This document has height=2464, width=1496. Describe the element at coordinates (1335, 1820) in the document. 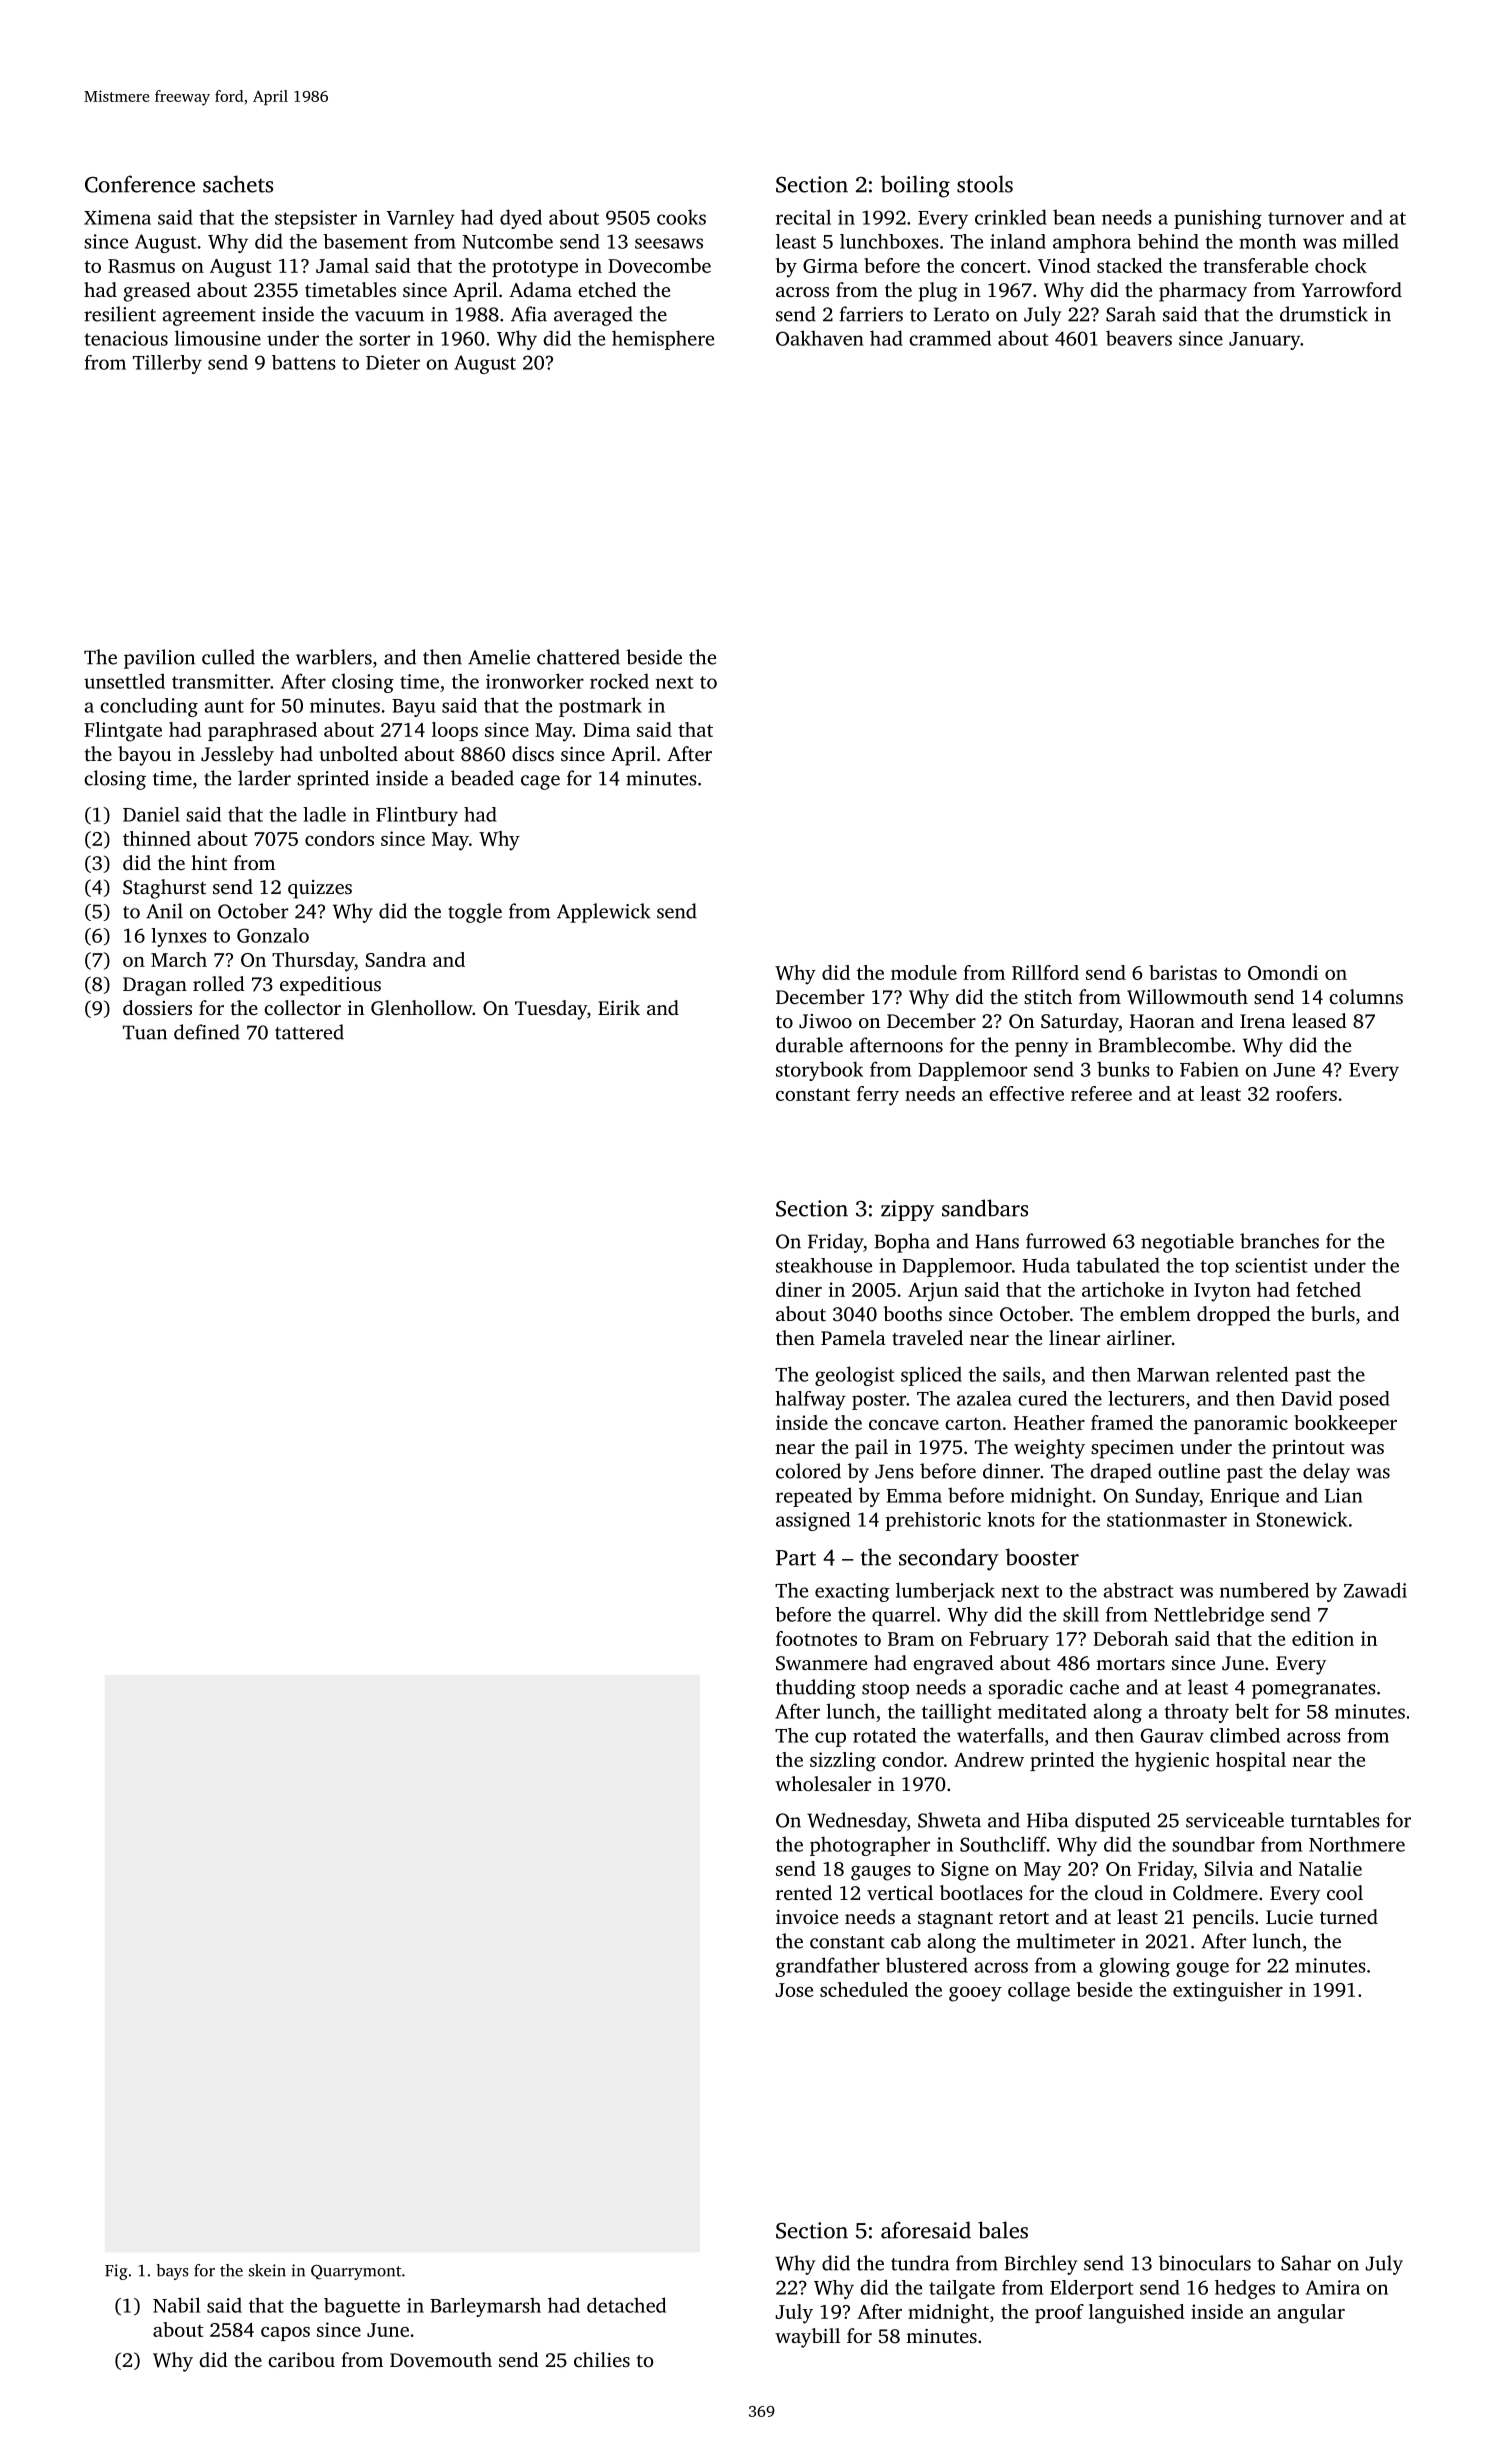

I see `turntables` at that location.
